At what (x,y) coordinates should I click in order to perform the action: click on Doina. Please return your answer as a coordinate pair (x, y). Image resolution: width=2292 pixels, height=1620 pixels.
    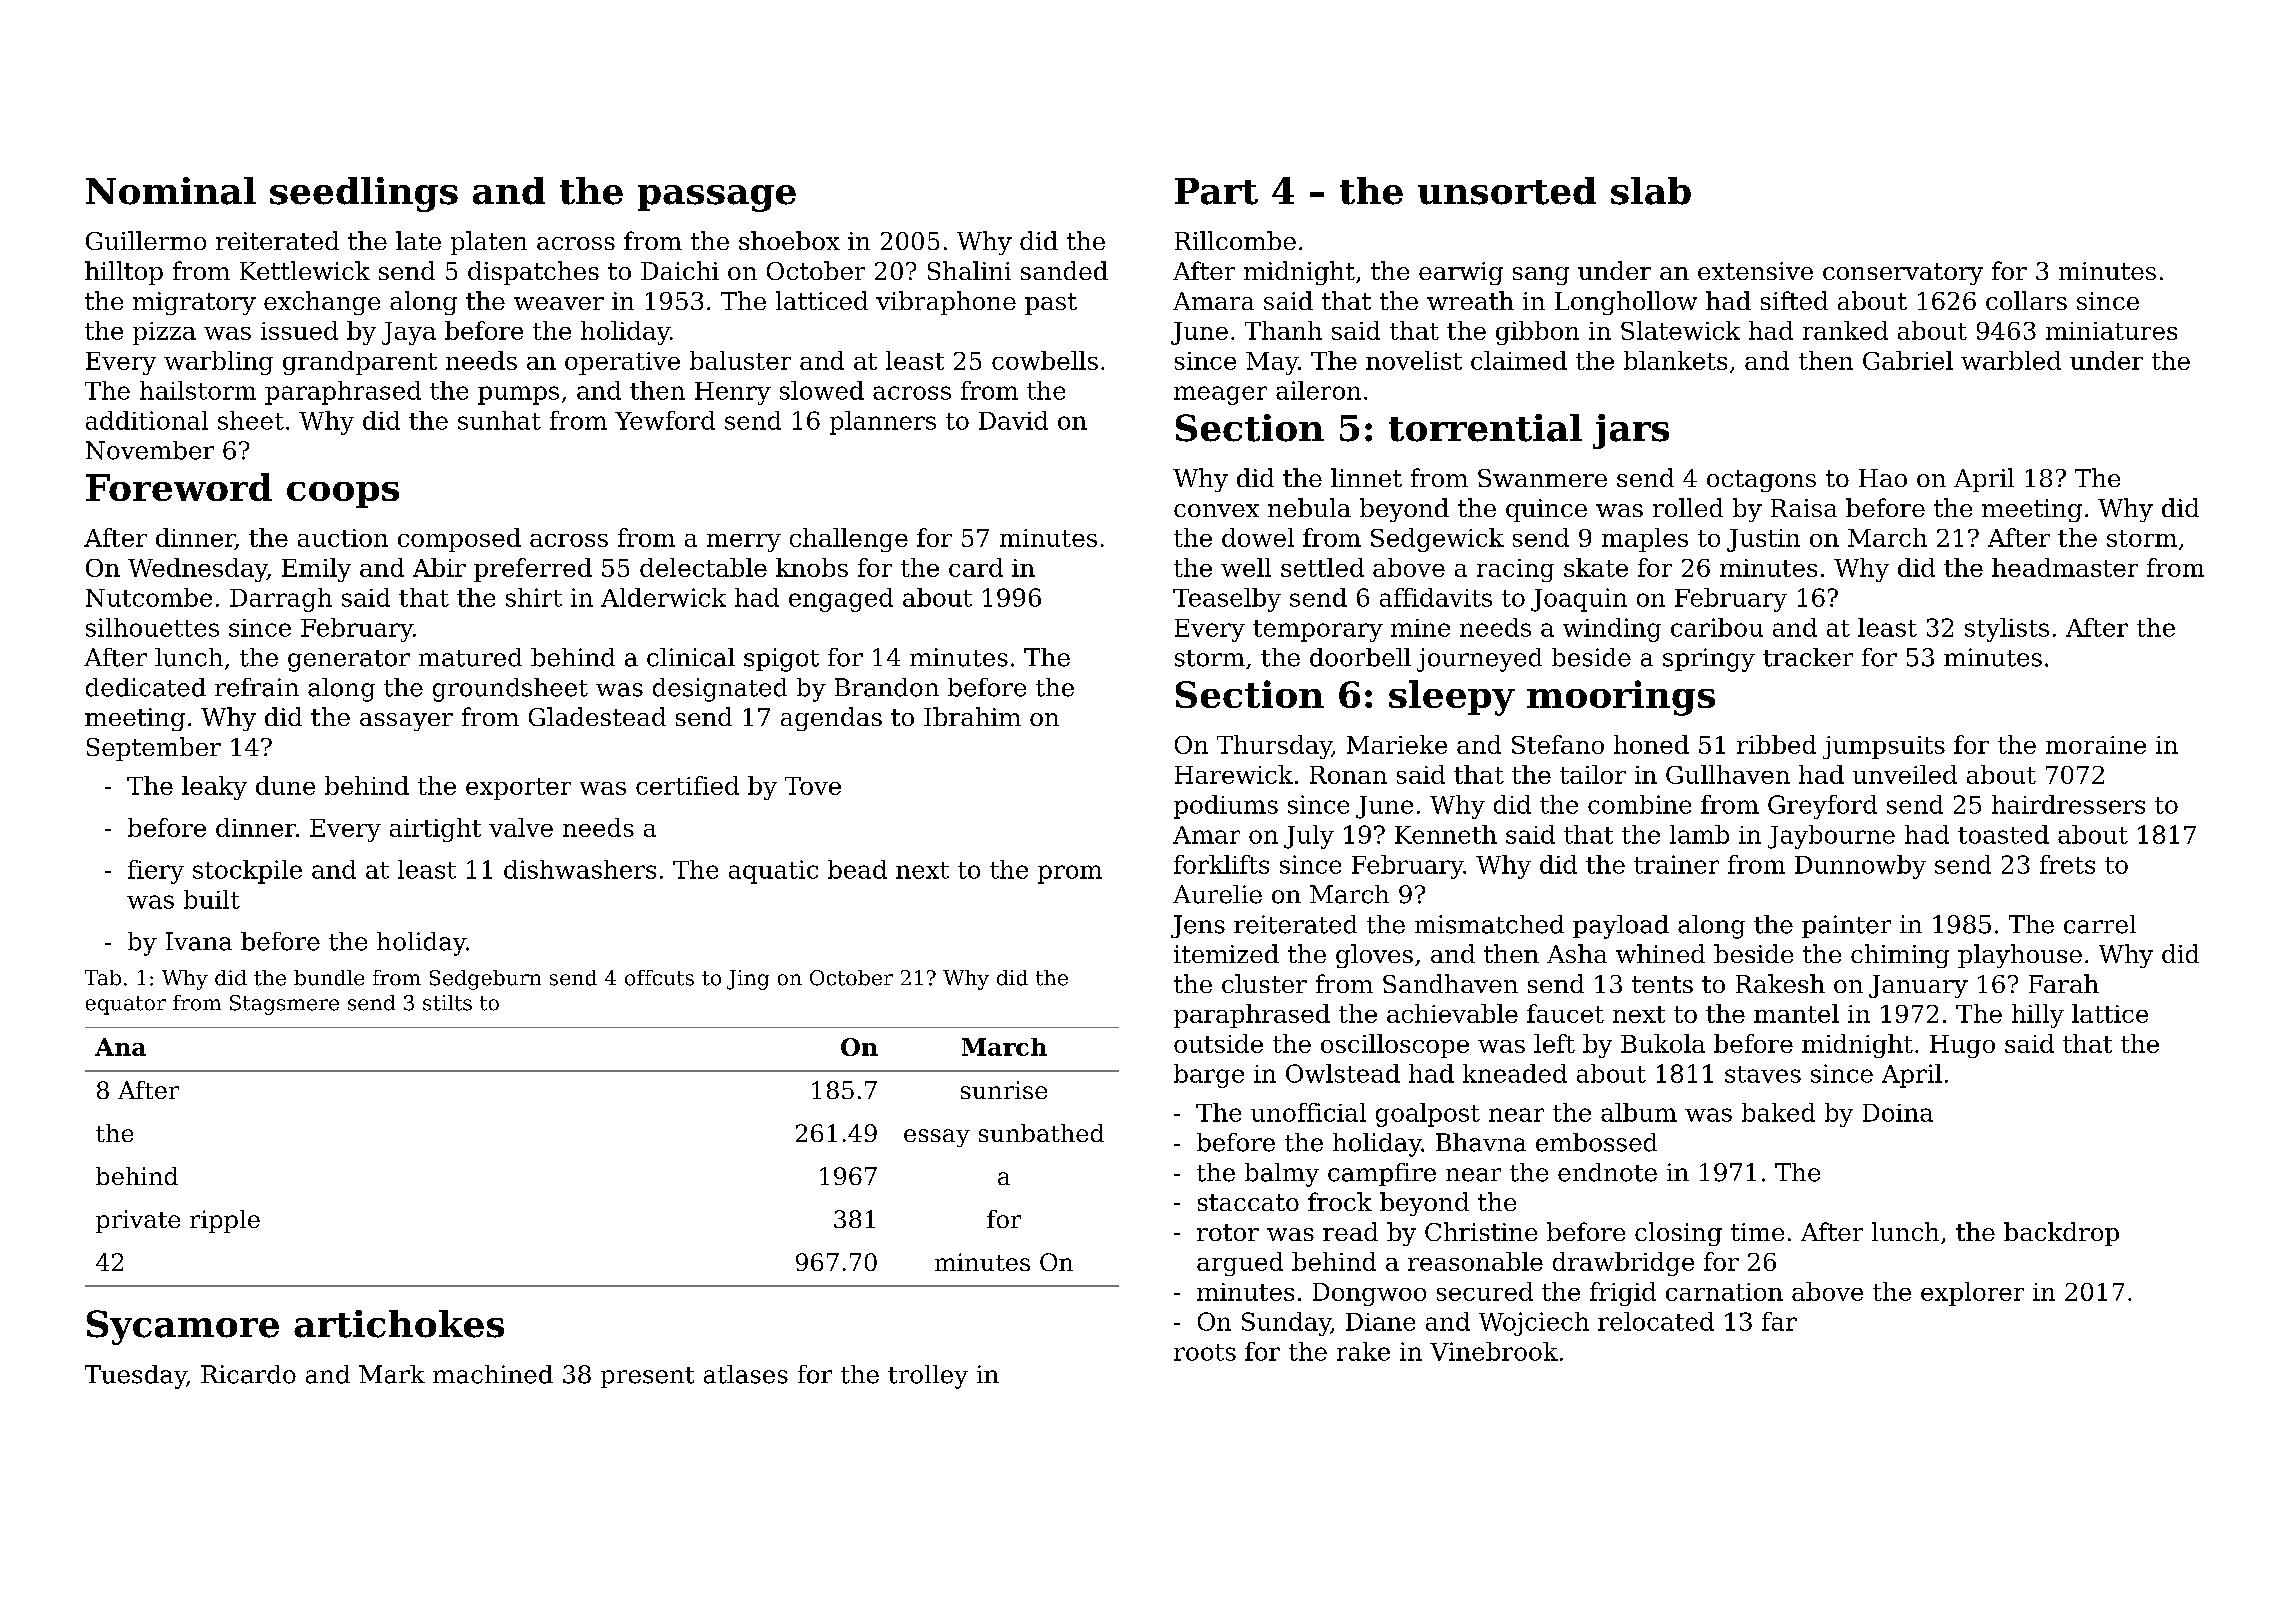
    Looking at the image, I should click on (1898, 1113).
